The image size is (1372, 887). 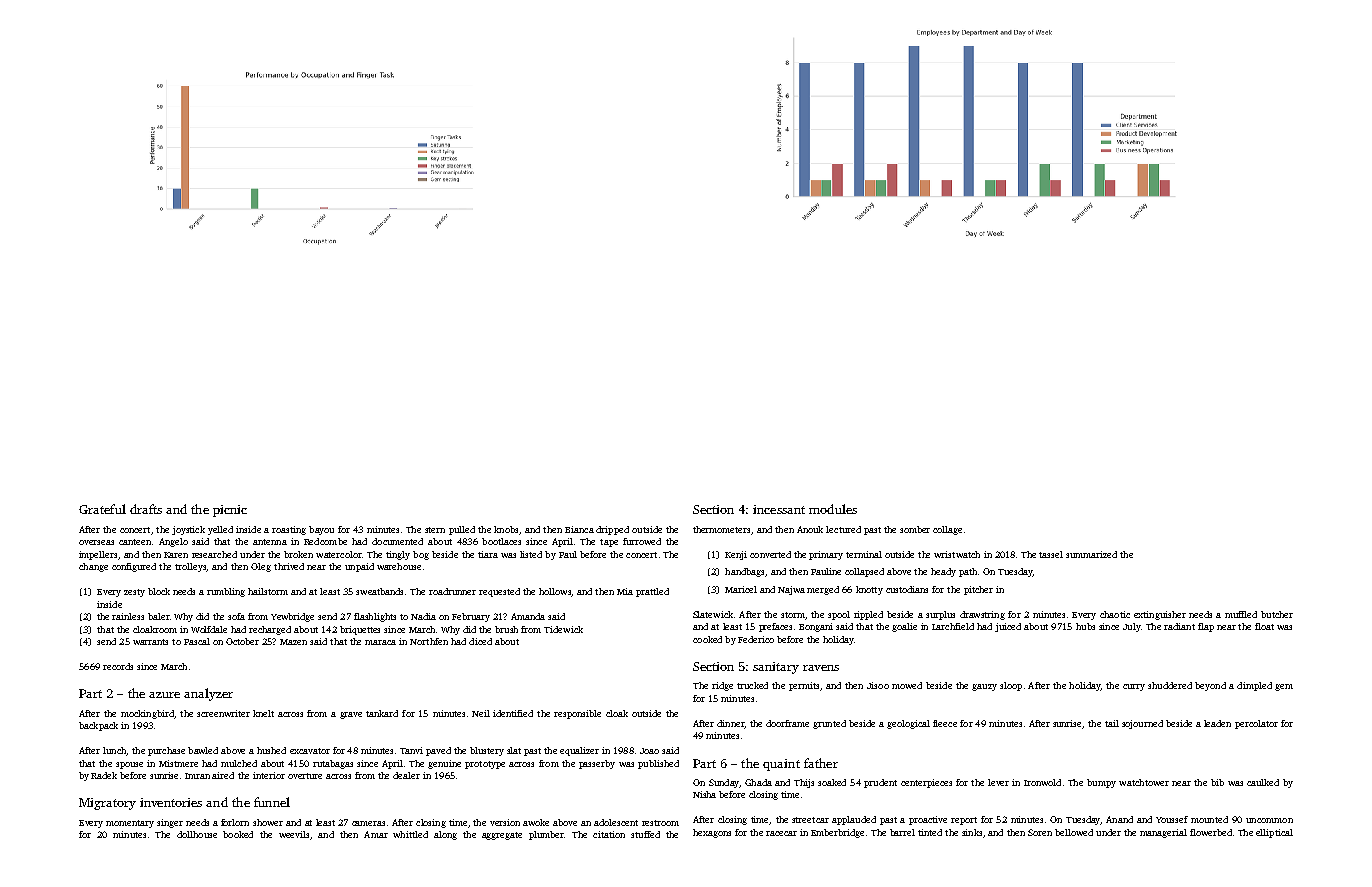 I want to click on rumbling, so click(x=226, y=592).
